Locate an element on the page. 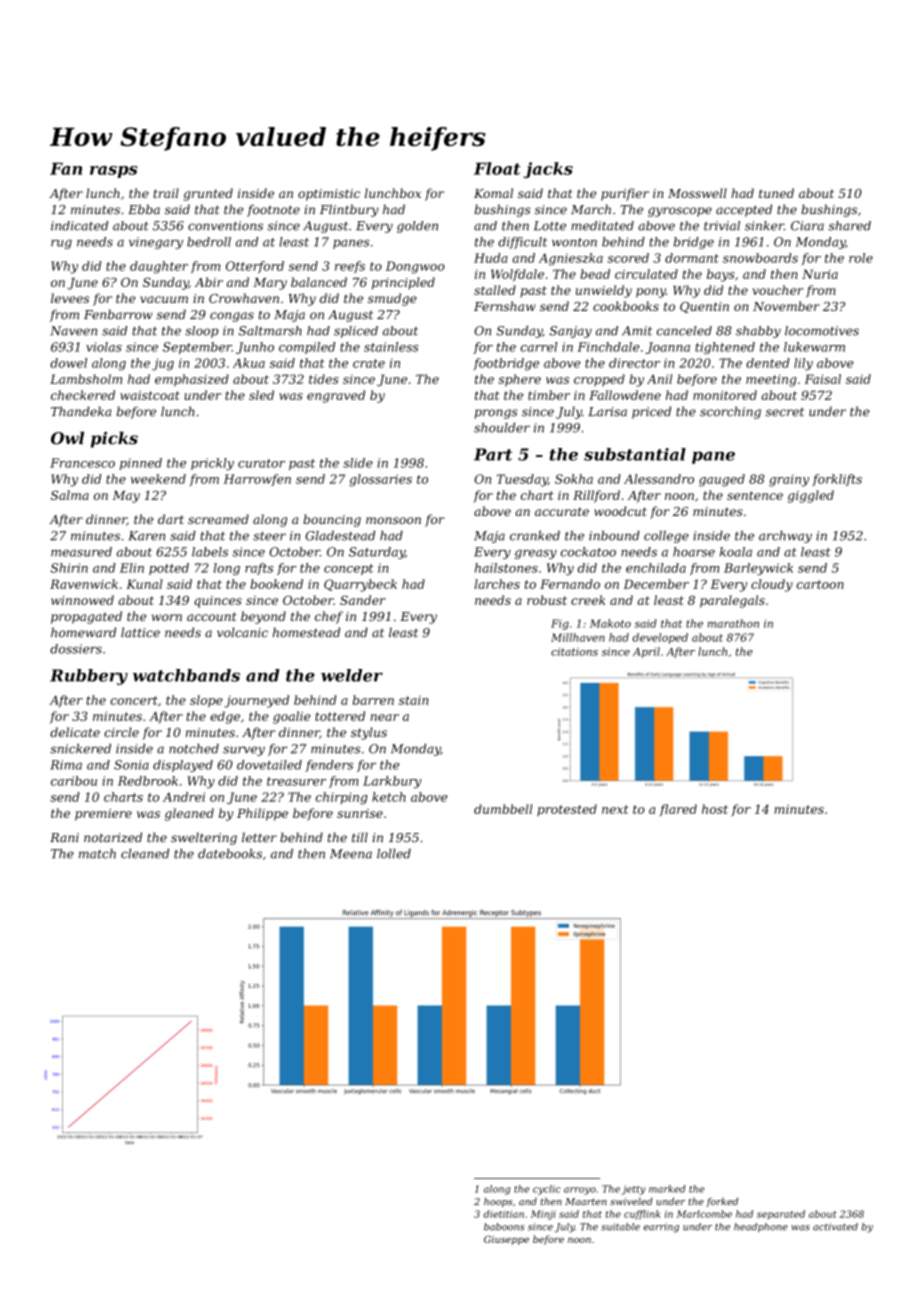 The height and width of the image is (1308, 924). glossaries is located at coordinates (380, 480).
